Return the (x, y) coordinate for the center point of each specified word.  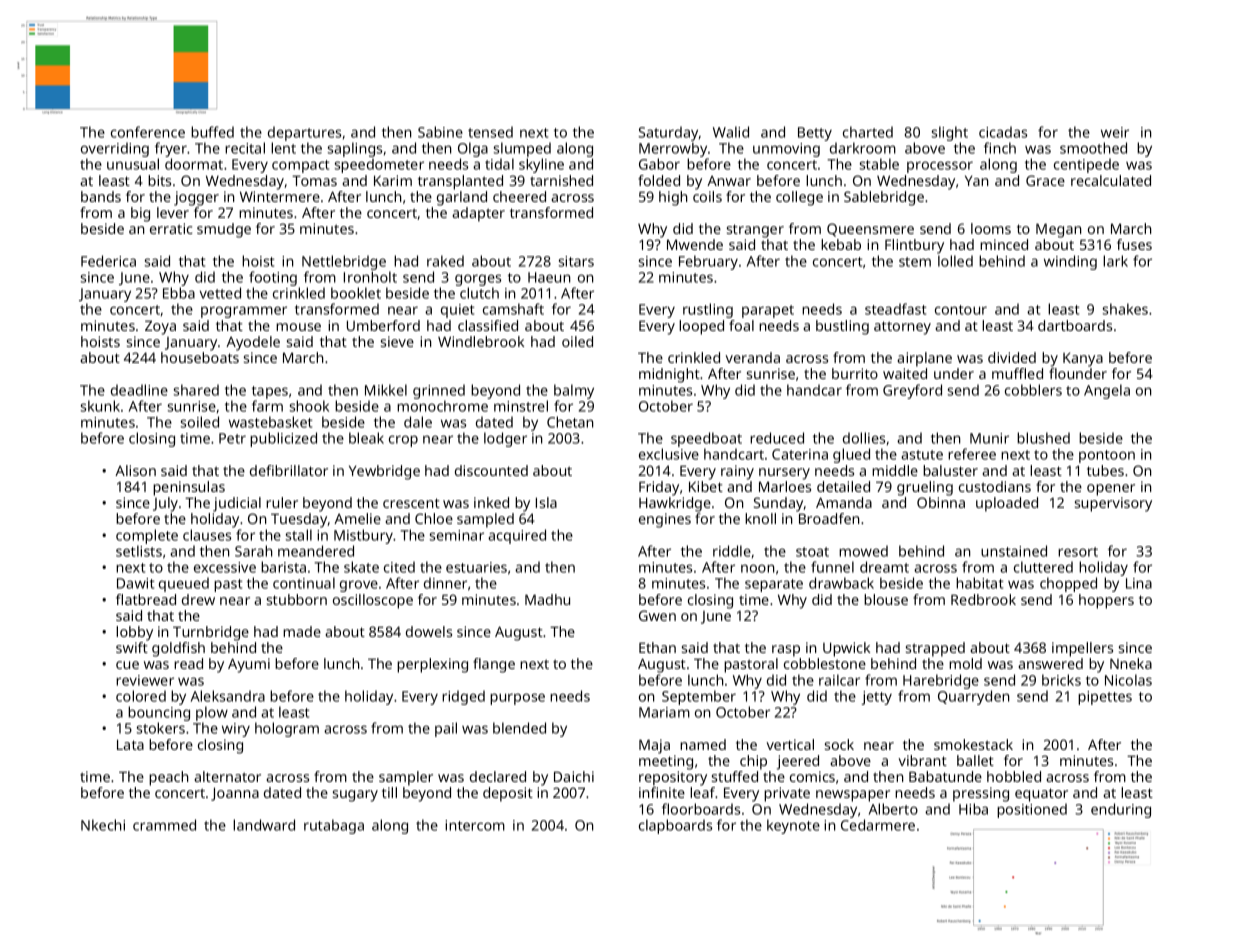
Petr (232, 438)
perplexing (432, 665)
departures (304, 133)
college (799, 198)
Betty (815, 134)
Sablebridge (884, 198)
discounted (491, 470)
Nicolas (1128, 680)
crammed (164, 825)
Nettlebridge (344, 262)
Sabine (440, 132)
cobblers (1033, 390)
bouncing (159, 713)
